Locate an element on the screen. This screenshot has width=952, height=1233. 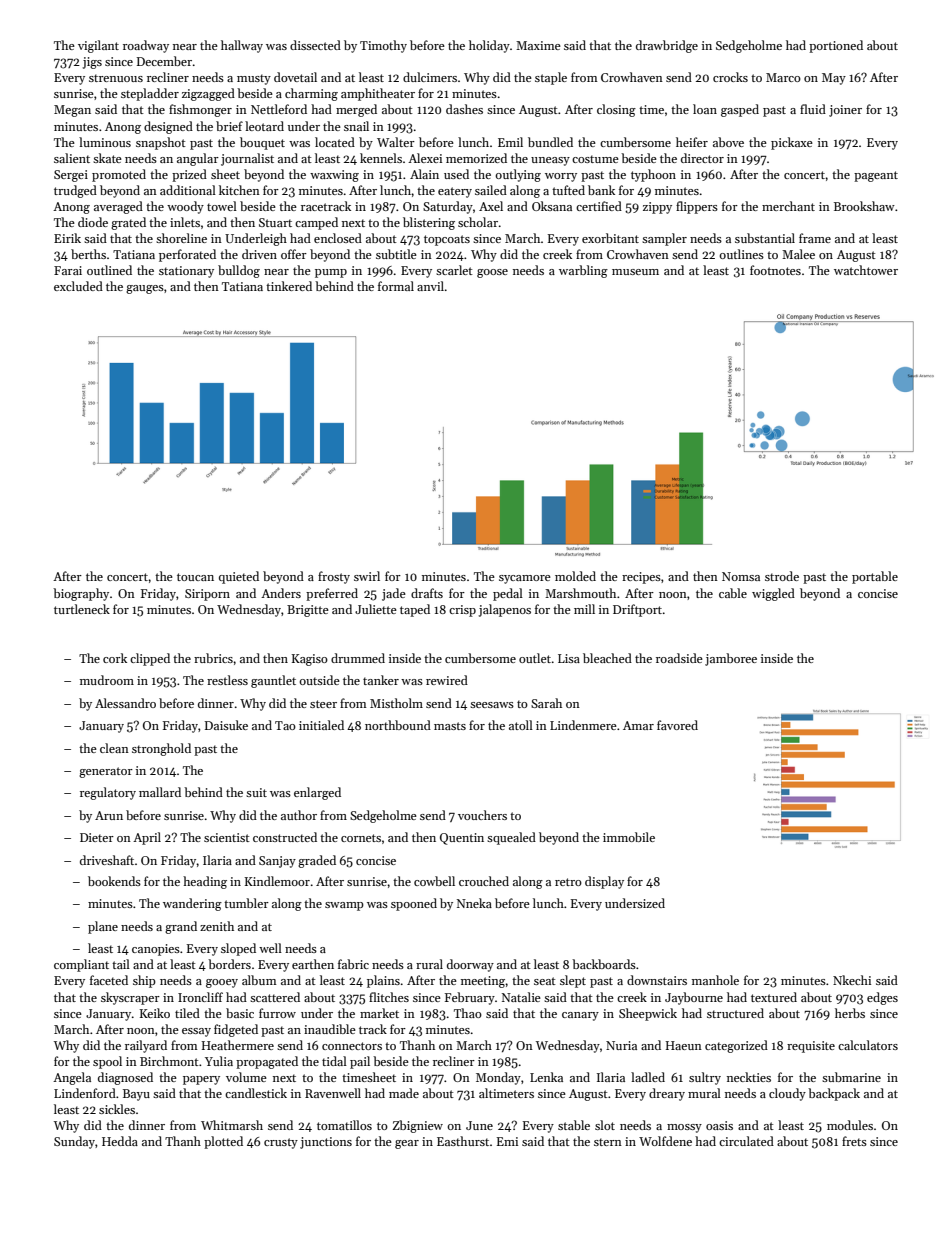
Timothy is located at coordinates (383, 46).
